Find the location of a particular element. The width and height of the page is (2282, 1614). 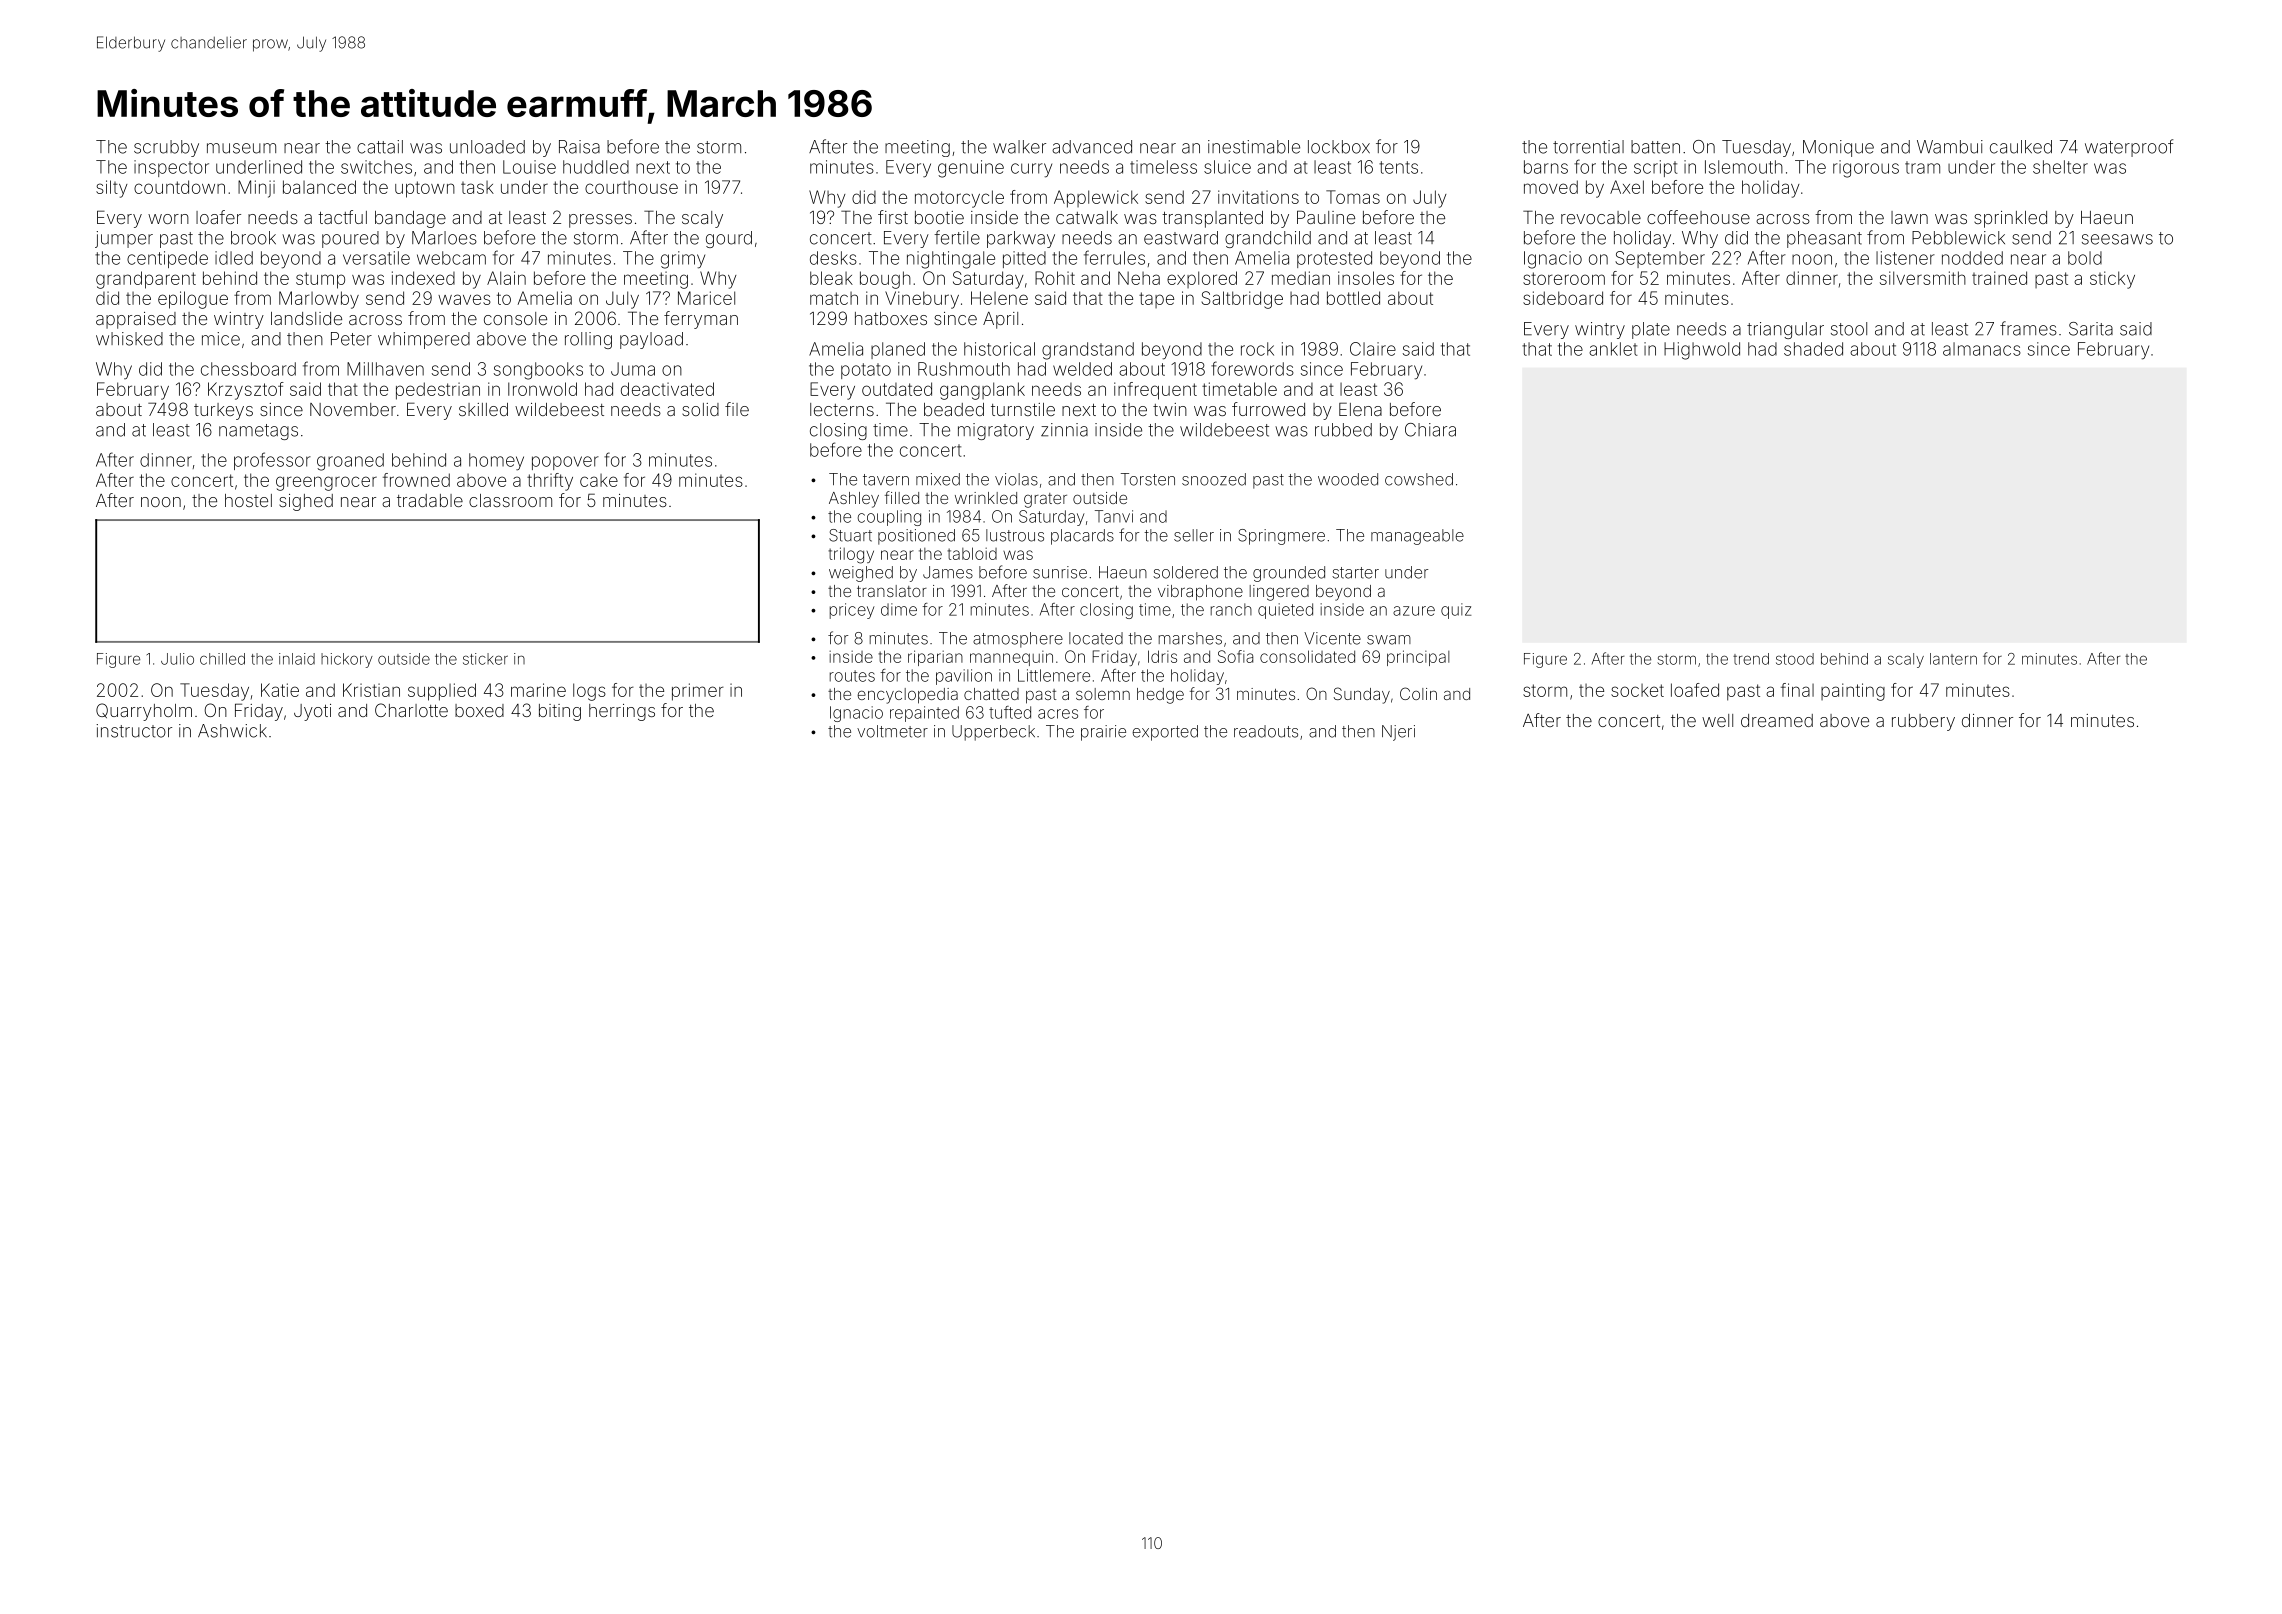

lantern is located at coordinates (1953, 659).
